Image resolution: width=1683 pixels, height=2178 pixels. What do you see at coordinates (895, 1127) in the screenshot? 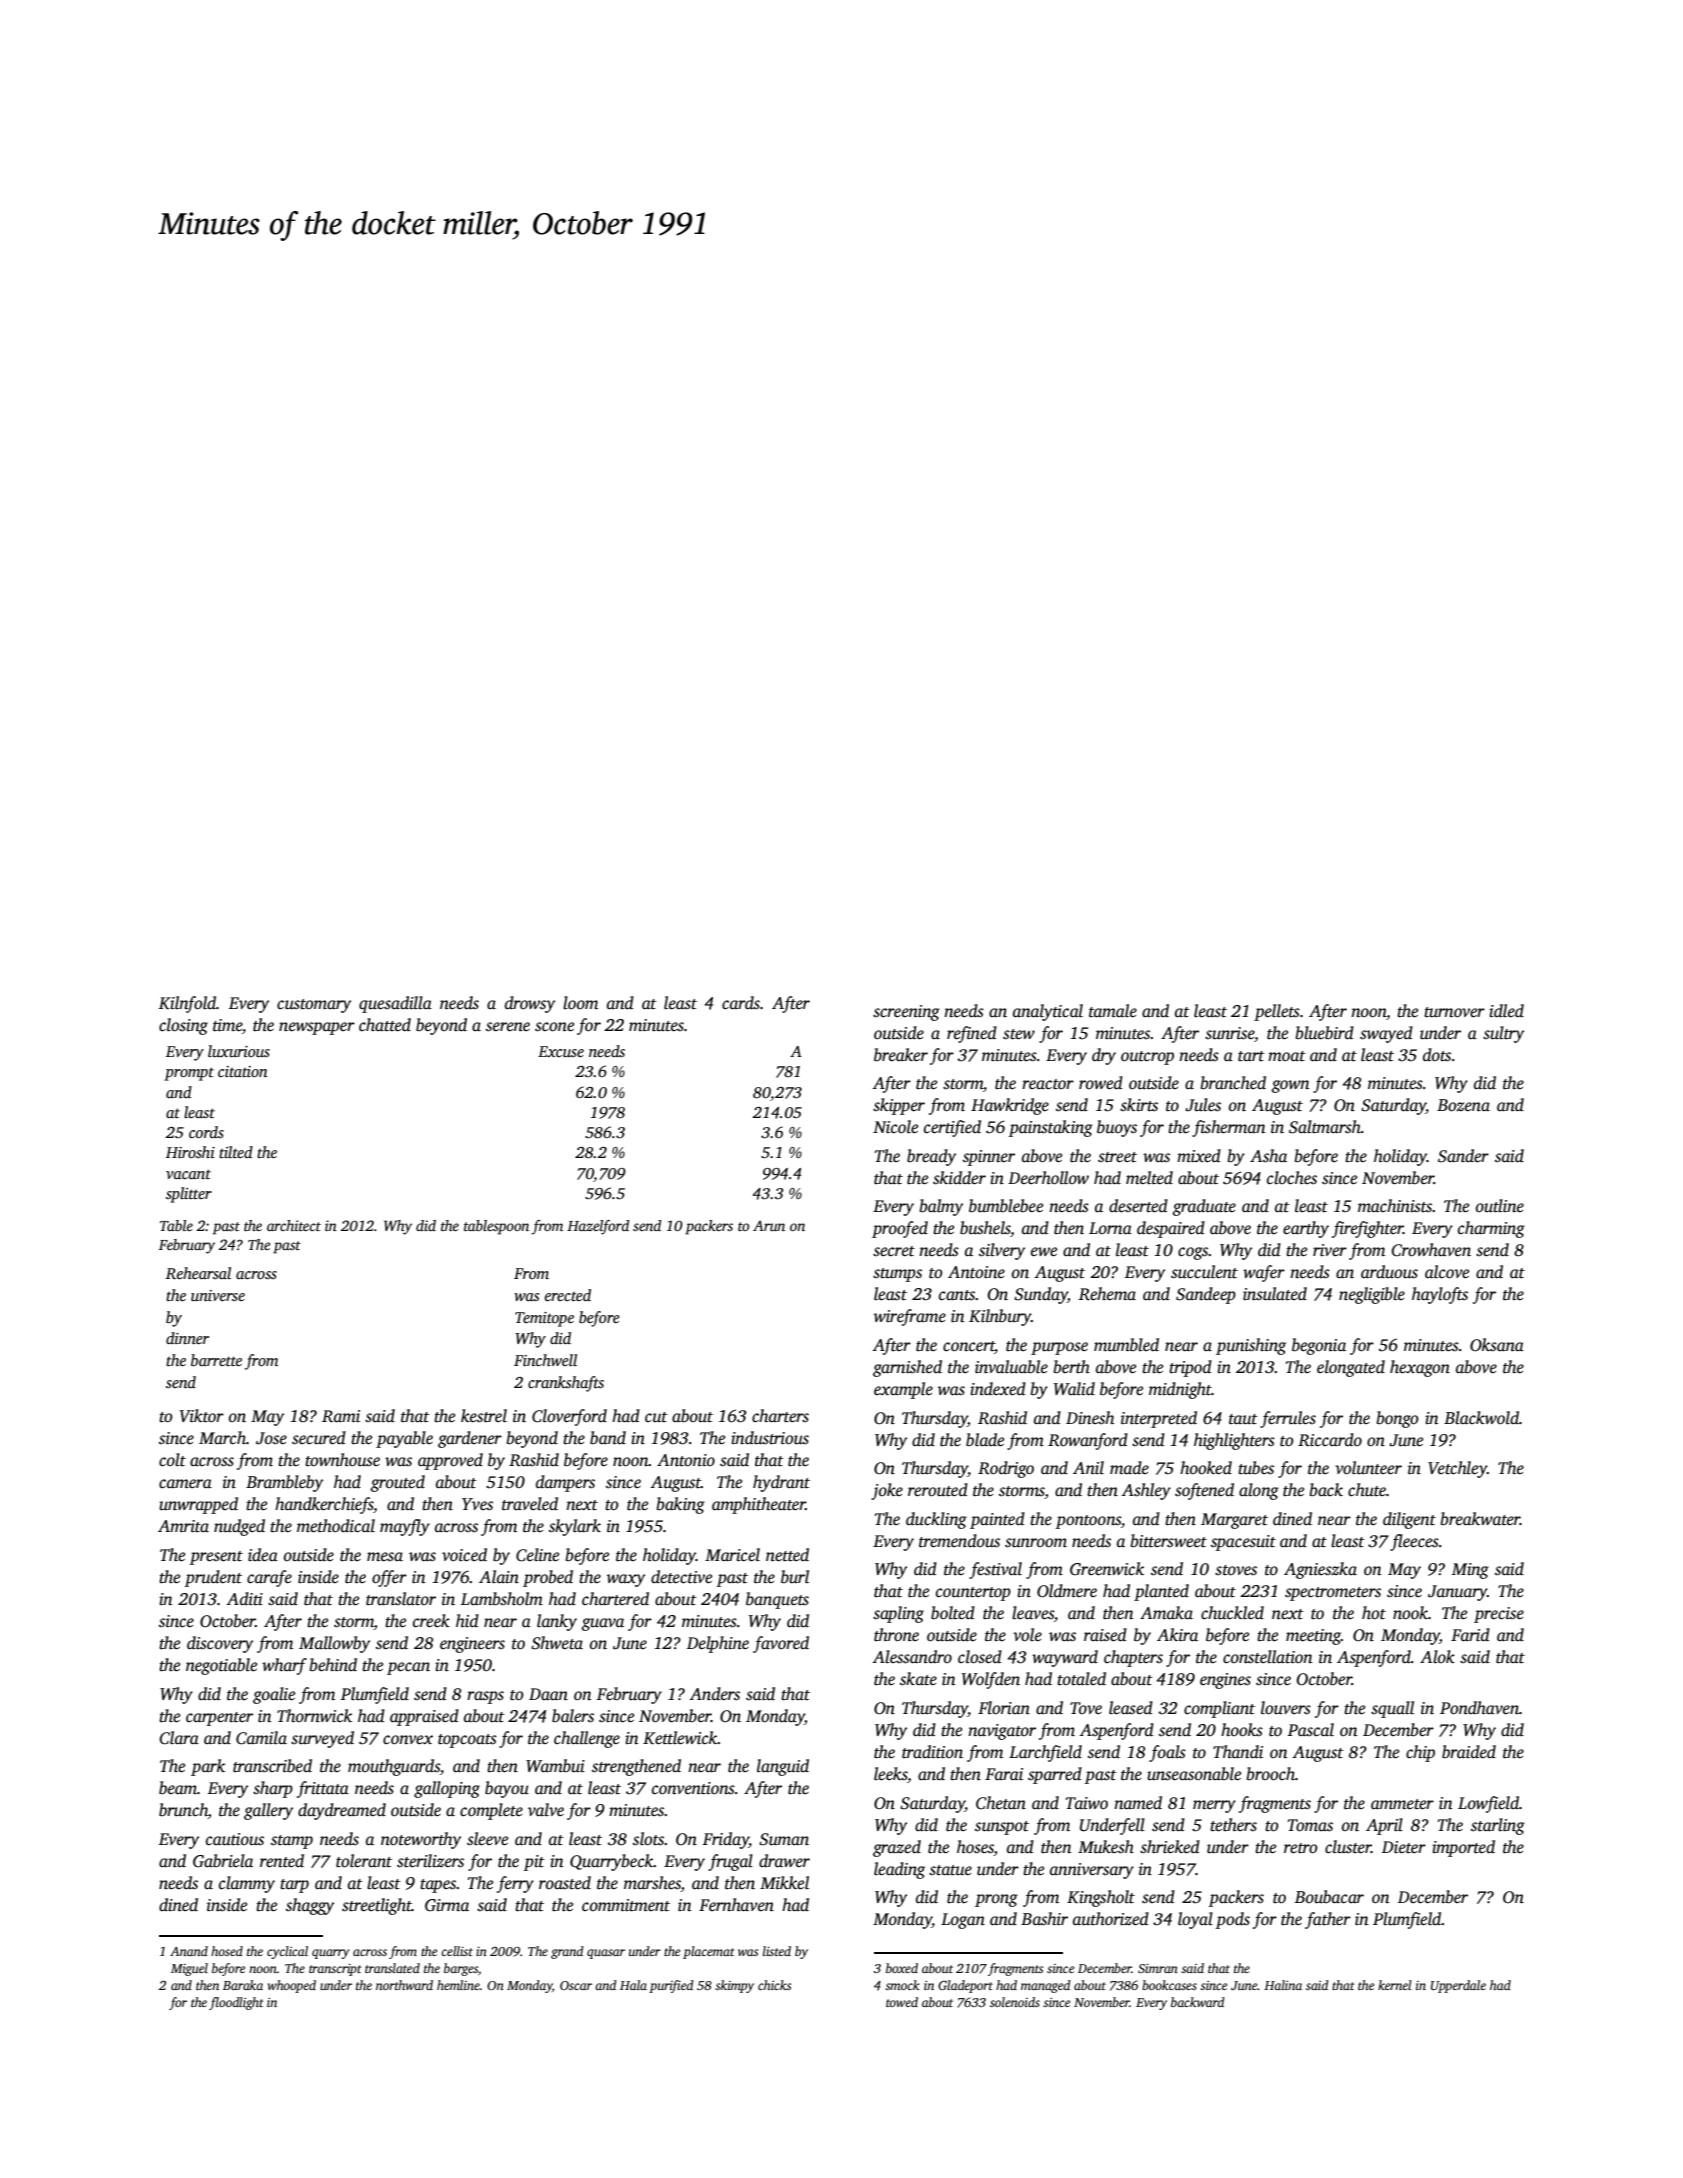
I see `Nicole` at bounding box center [895, 1127].
